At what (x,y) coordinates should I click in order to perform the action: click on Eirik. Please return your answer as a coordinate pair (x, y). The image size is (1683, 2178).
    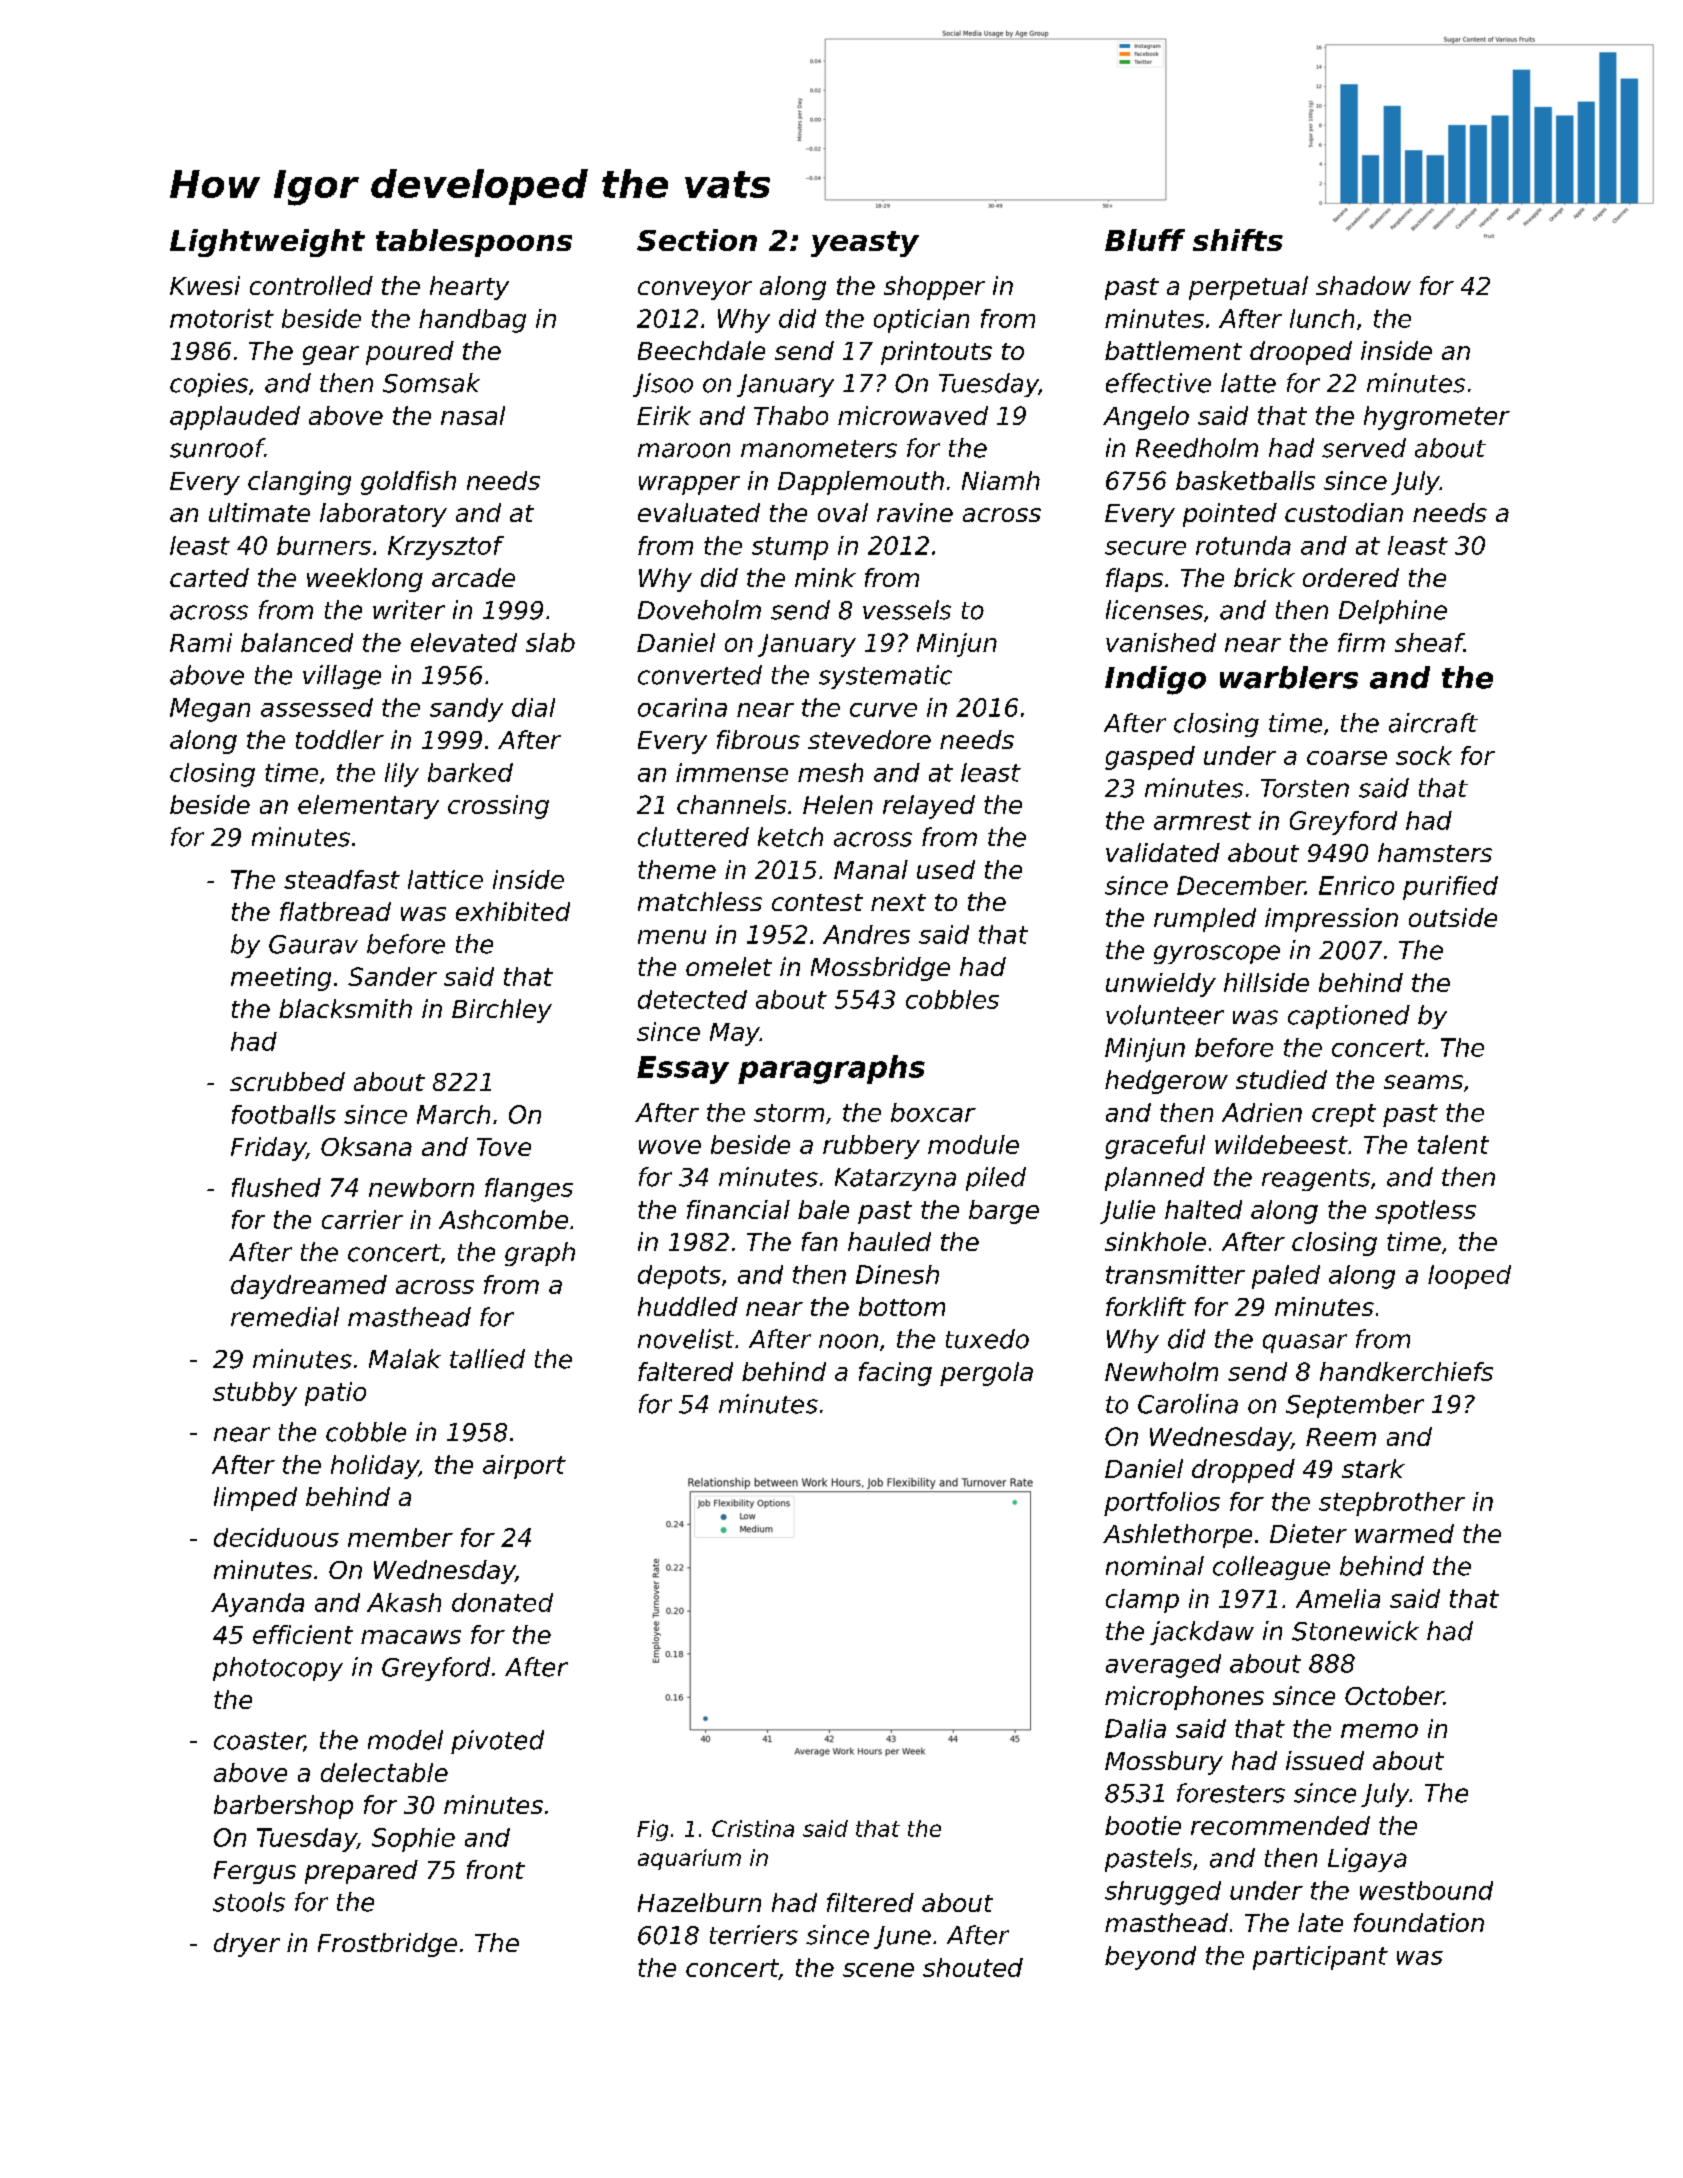
    Looking at the image, I should click on (664, 415).
